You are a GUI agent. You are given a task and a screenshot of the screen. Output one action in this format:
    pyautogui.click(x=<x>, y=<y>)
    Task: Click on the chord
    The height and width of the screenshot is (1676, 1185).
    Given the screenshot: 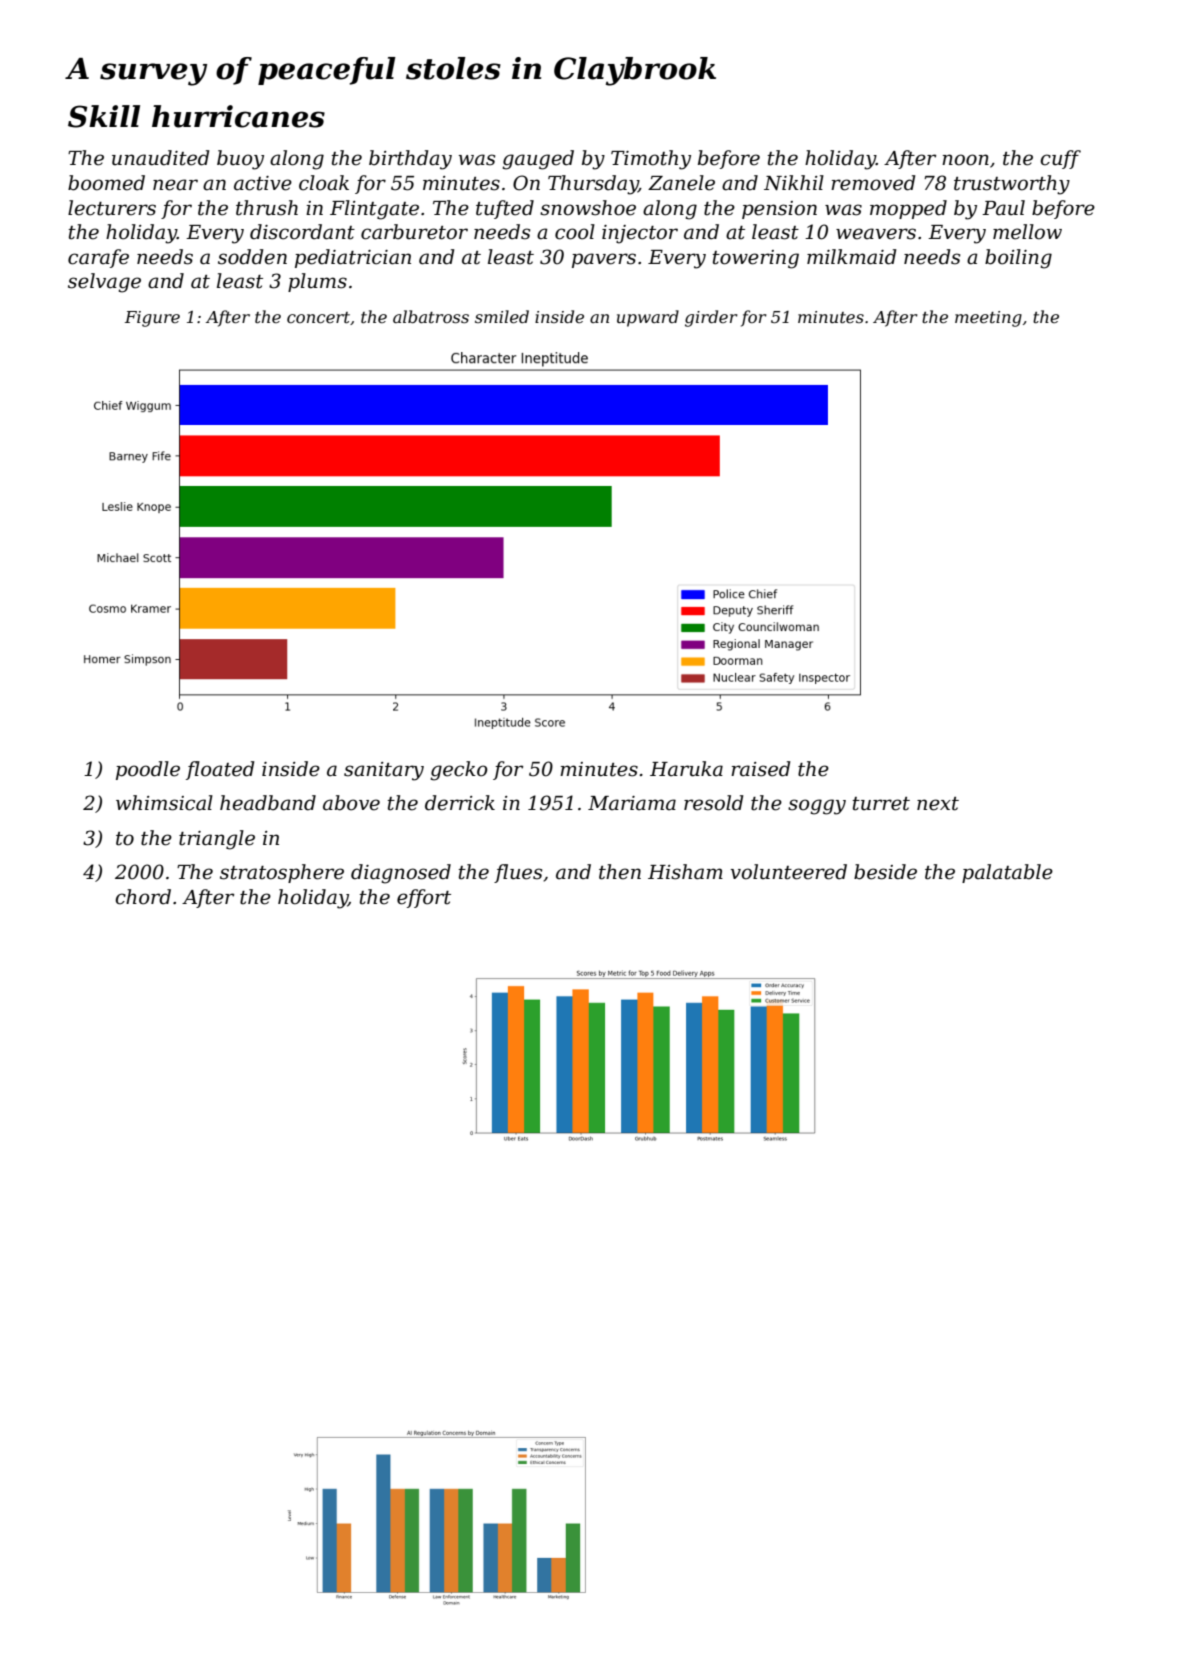 What is the action you would take?
    pyautogui.click(x=143, y=897)
